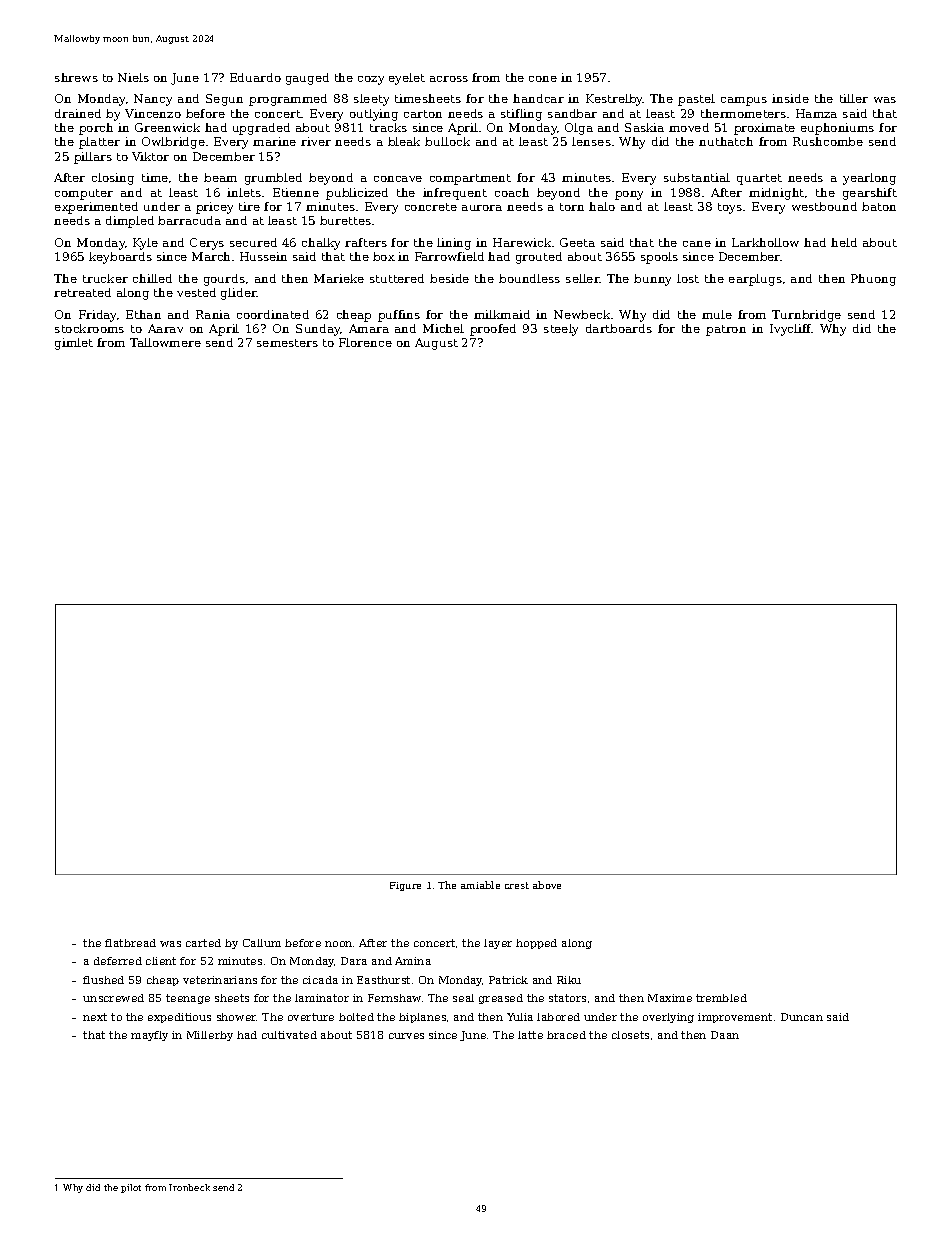  What do you see at coordinates (74, 344) in the screenshot?
I see `gimlet` at bounding box center [74, 344].
